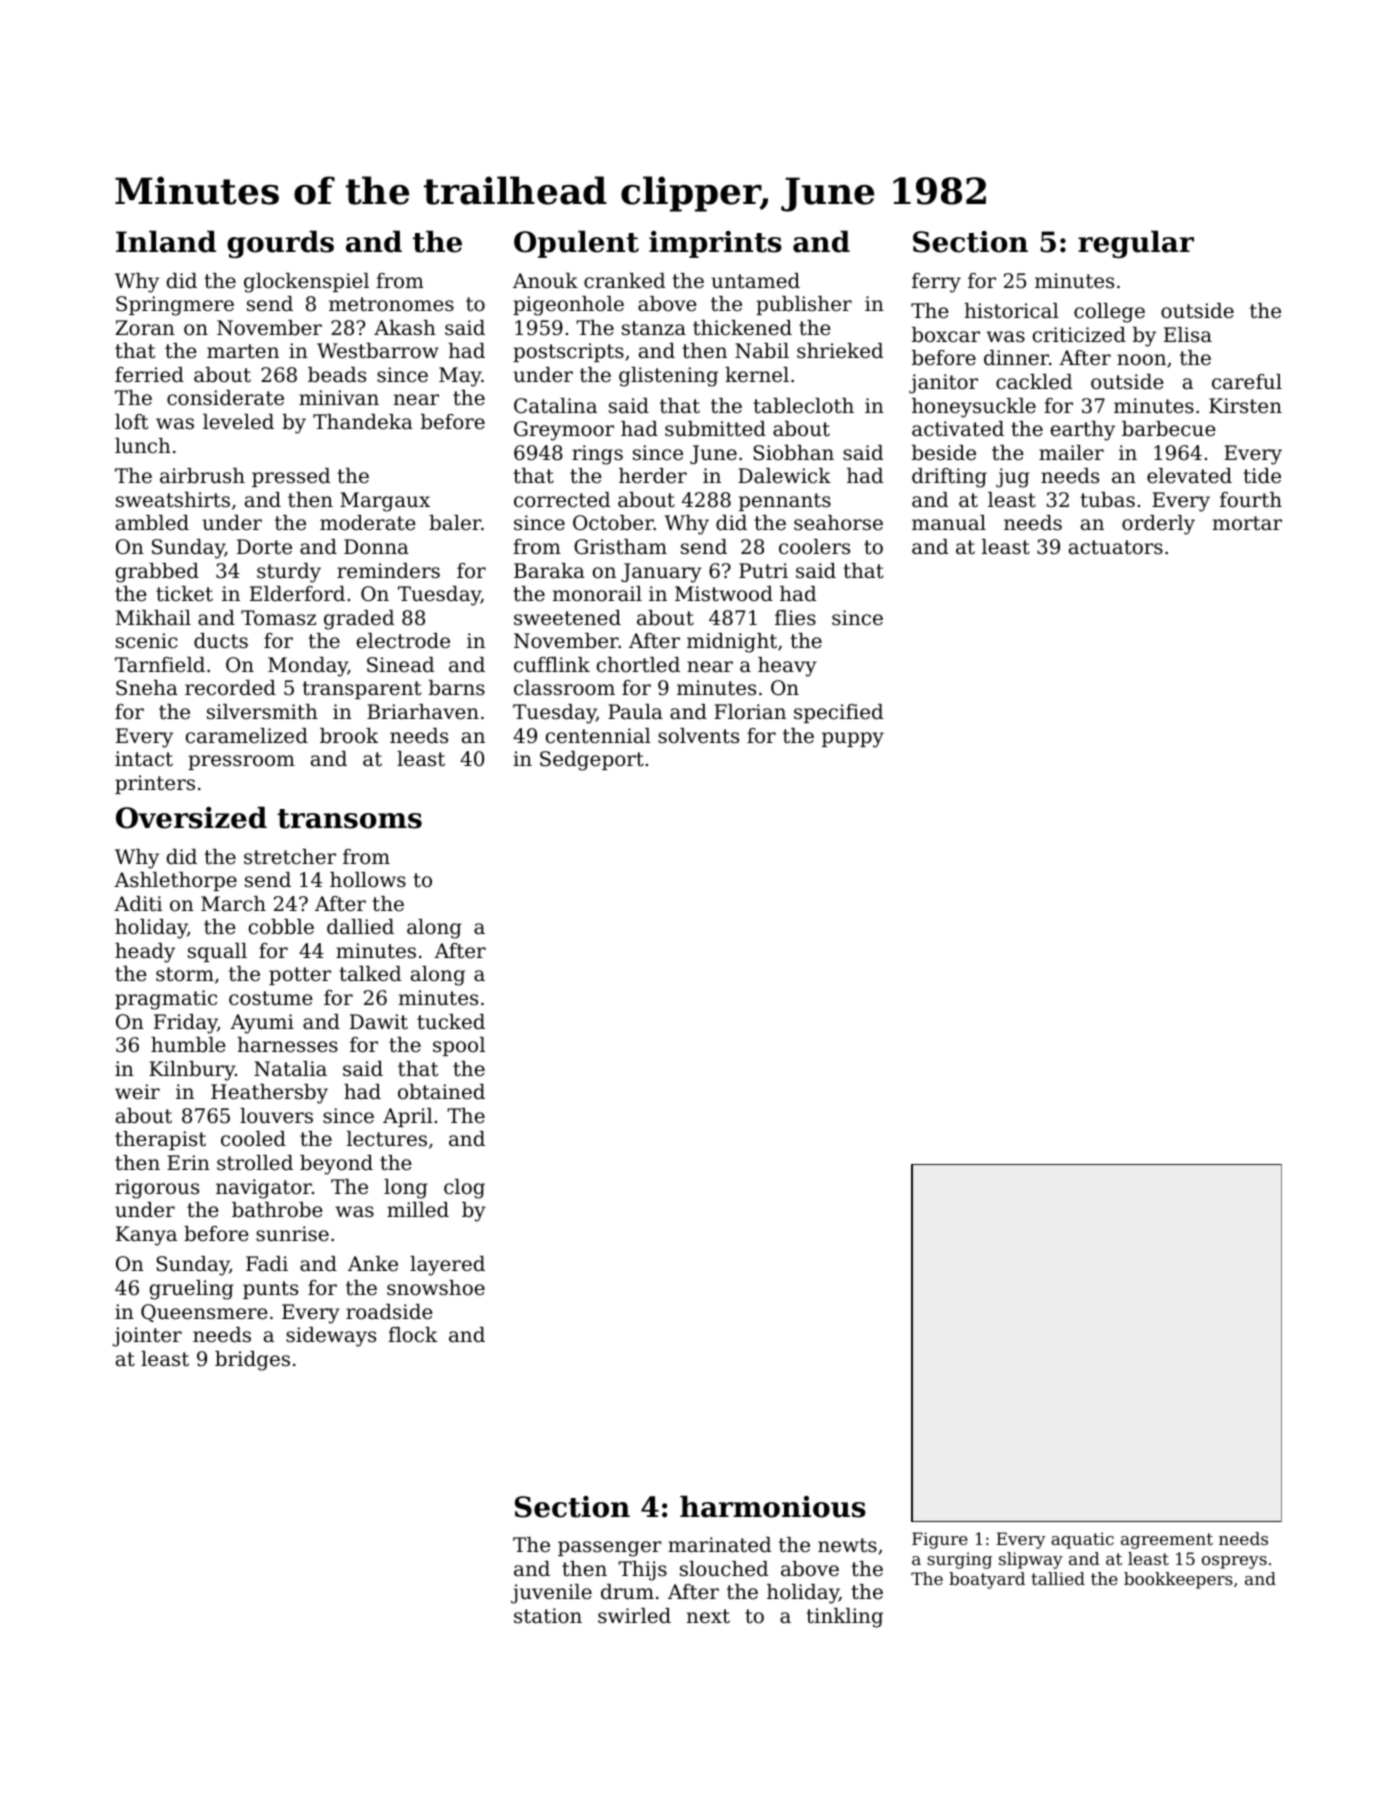  I want to click on station, so click(548, 1616).
